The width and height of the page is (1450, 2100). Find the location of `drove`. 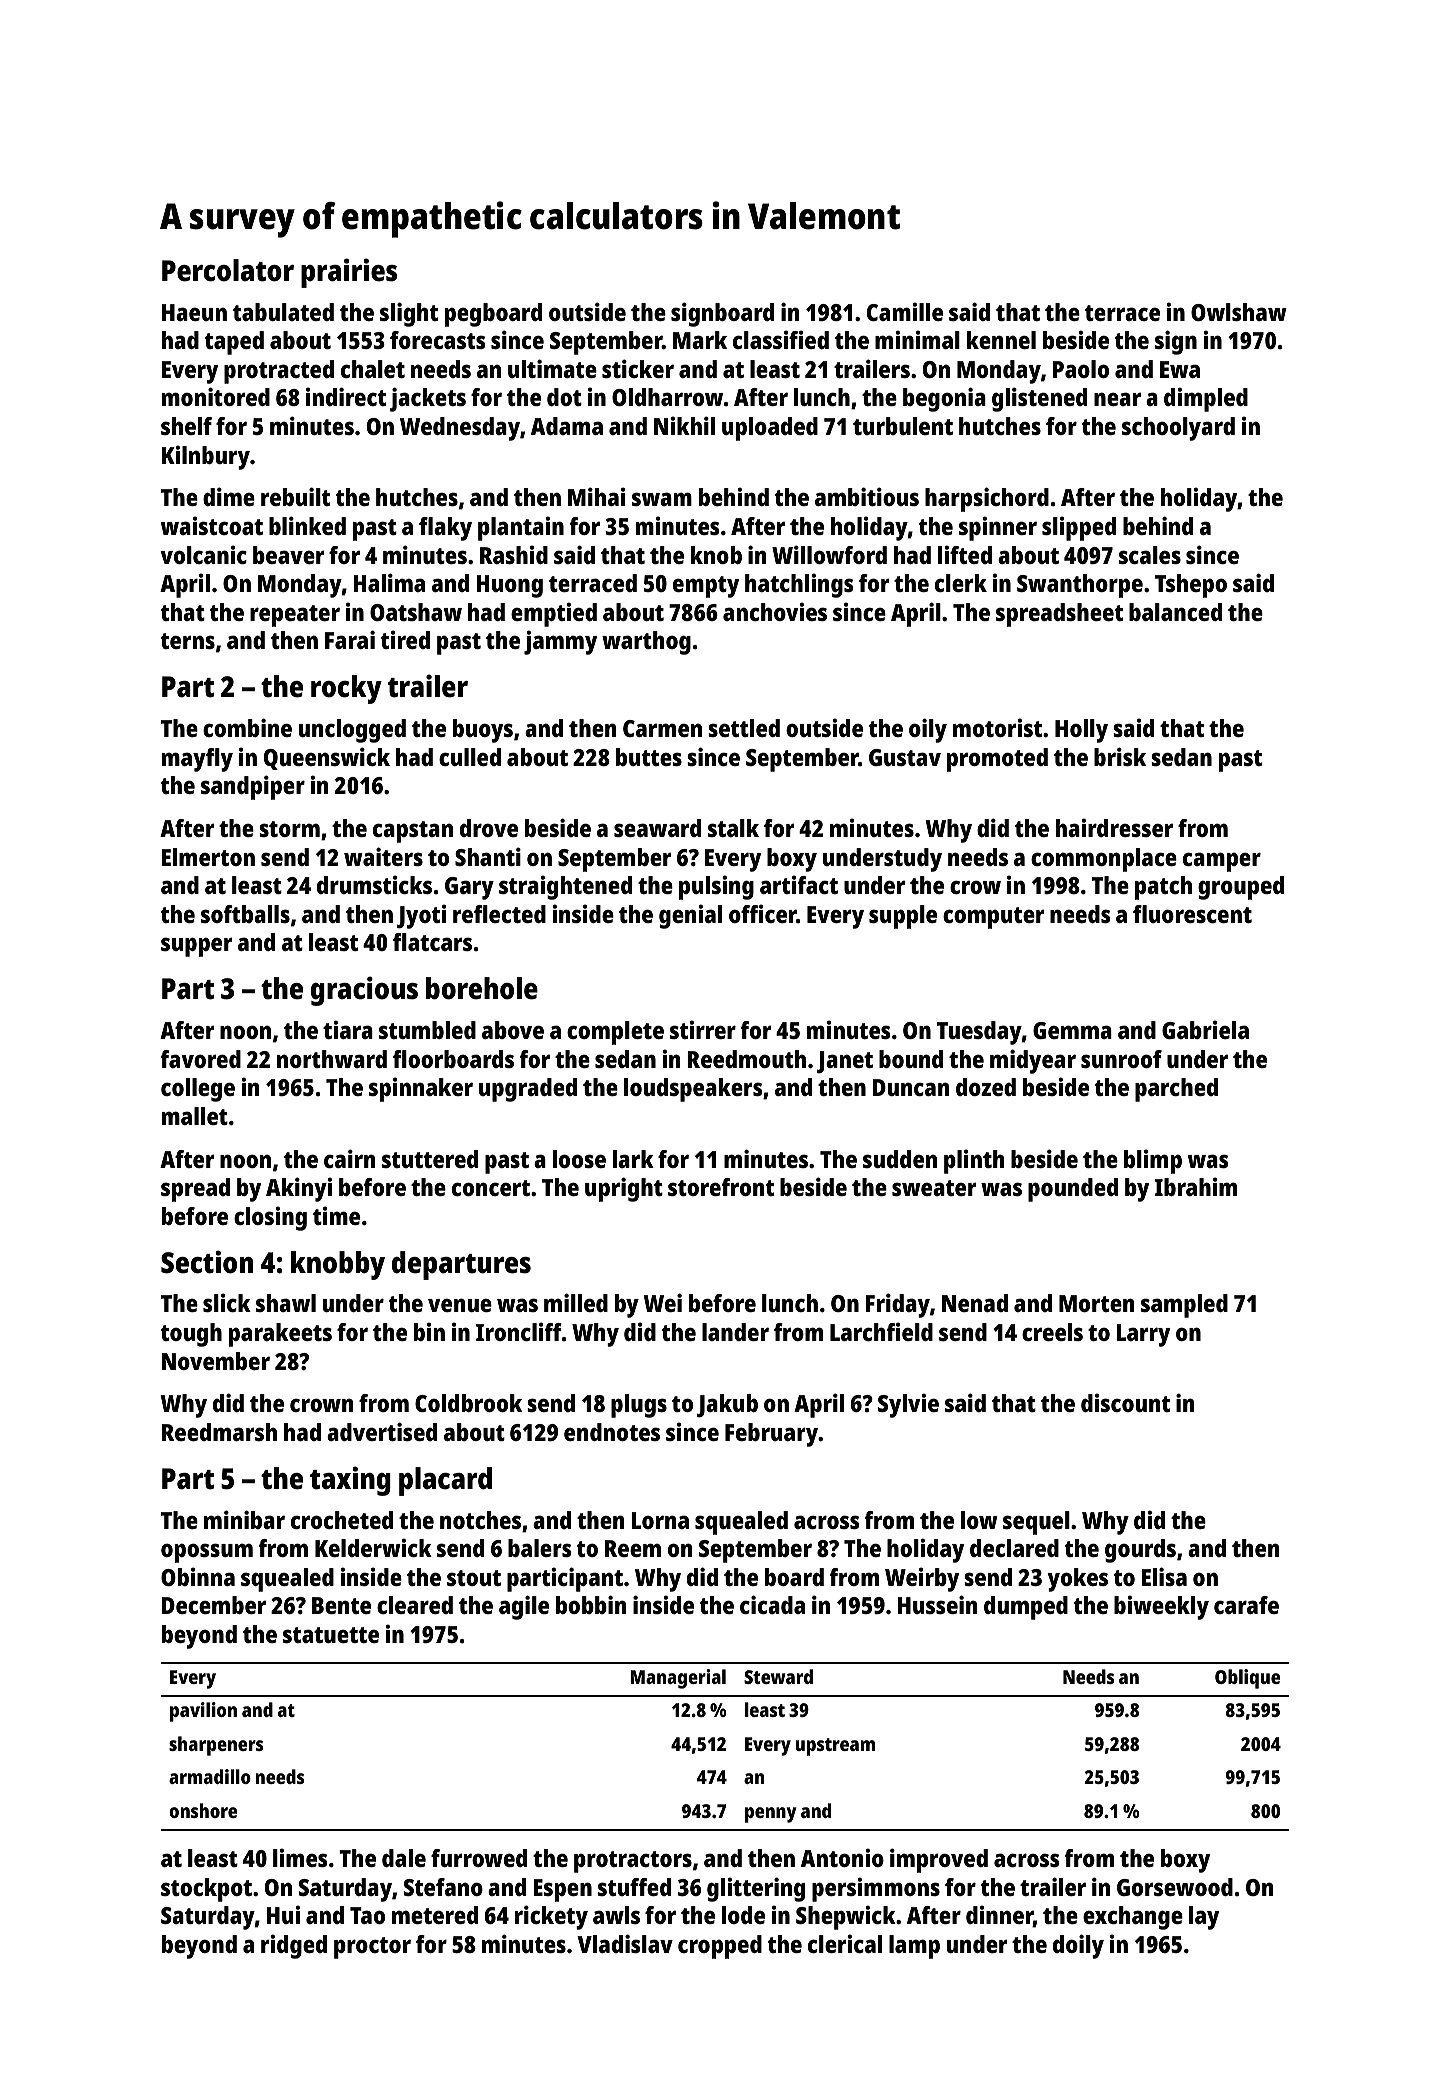

drove is located at coordinates (489, 828).
